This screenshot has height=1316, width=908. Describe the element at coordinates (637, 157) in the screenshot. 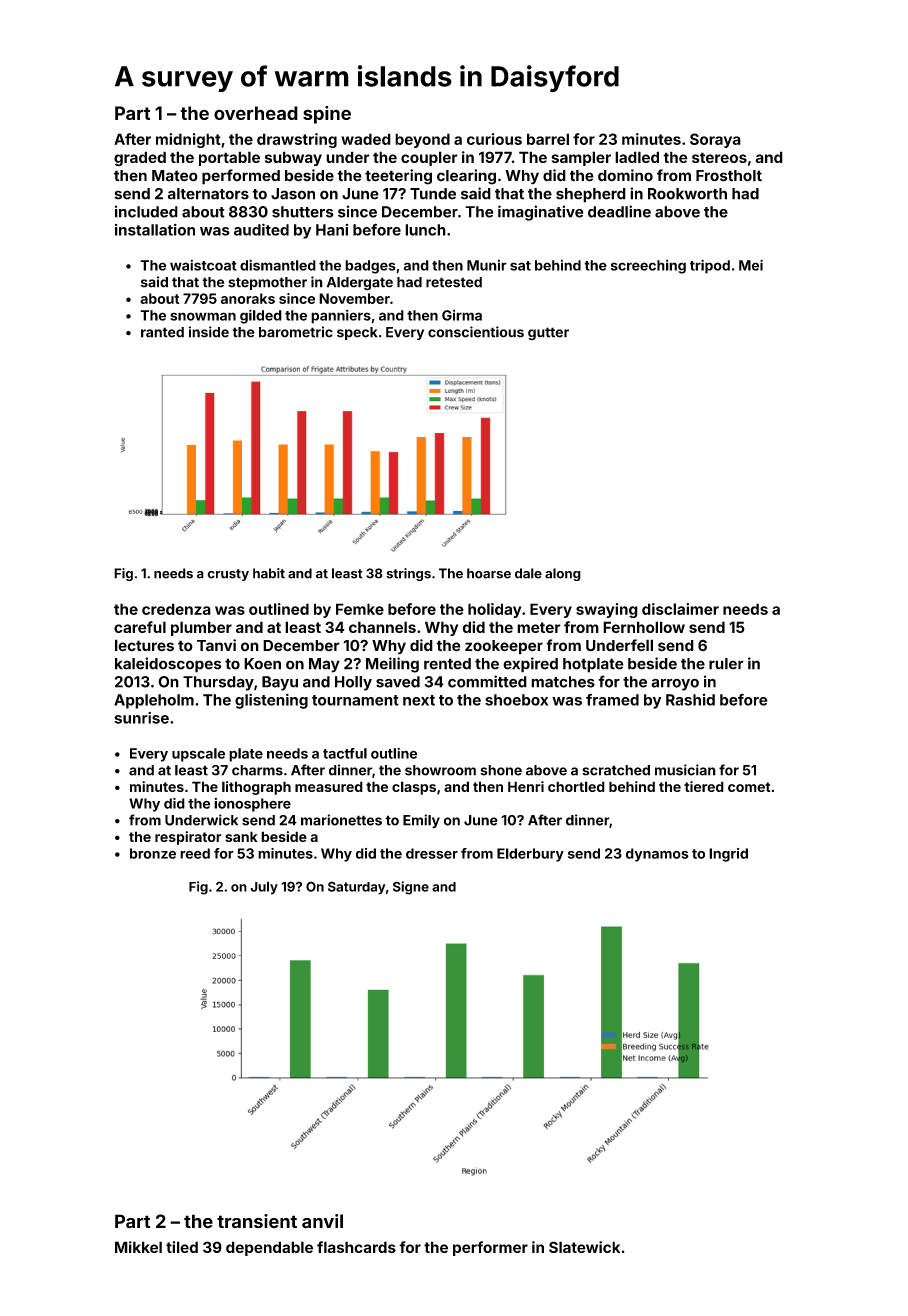

I see `ladled` at that location.
